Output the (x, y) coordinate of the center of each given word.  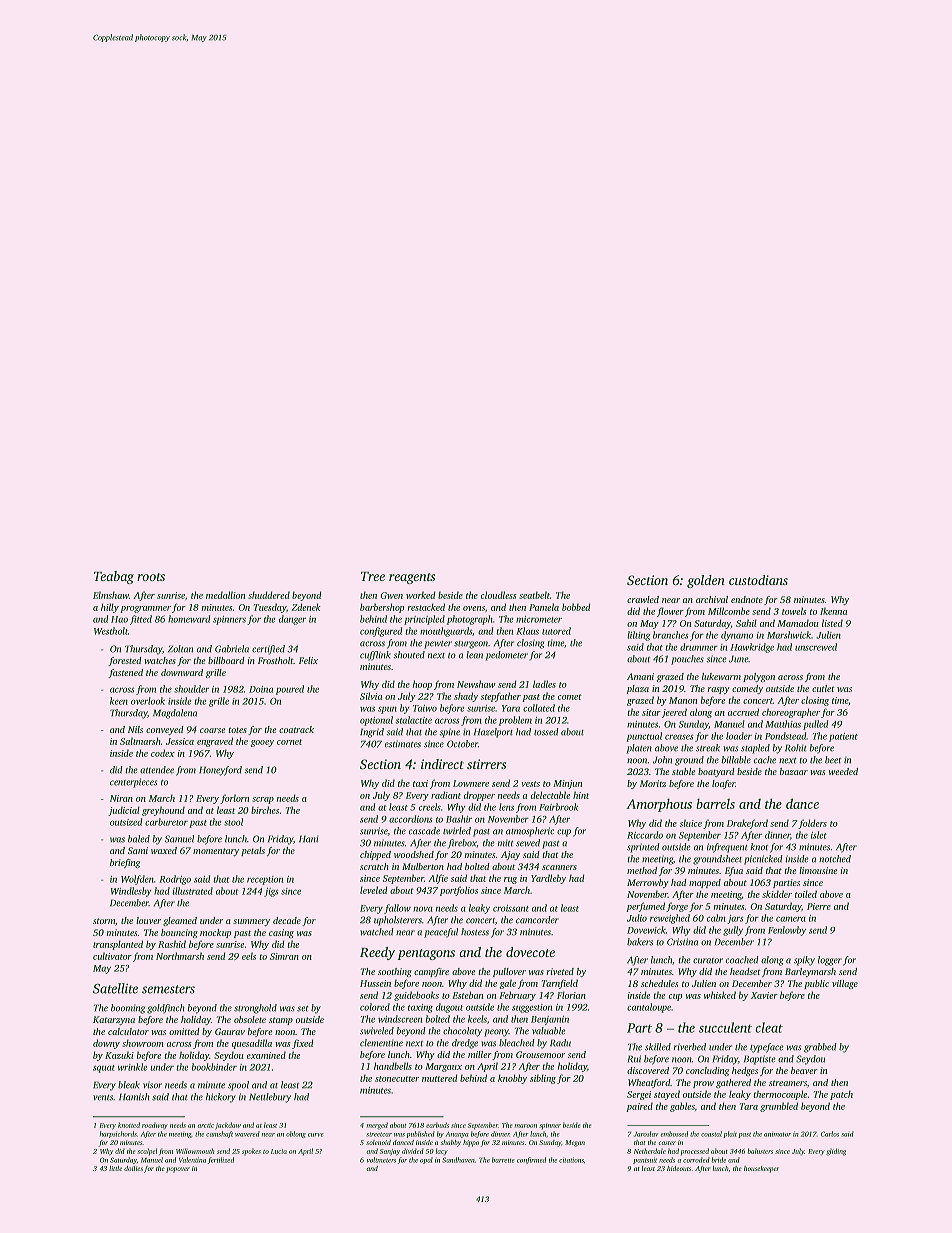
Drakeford (747, 824)
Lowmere (471, 783)
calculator (128, 1031)
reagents (412, 578)
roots (151, 577)
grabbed (820, 1048)
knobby (512, 1079)
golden (706, 581)
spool (238, 1086)
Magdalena (175, 714)
